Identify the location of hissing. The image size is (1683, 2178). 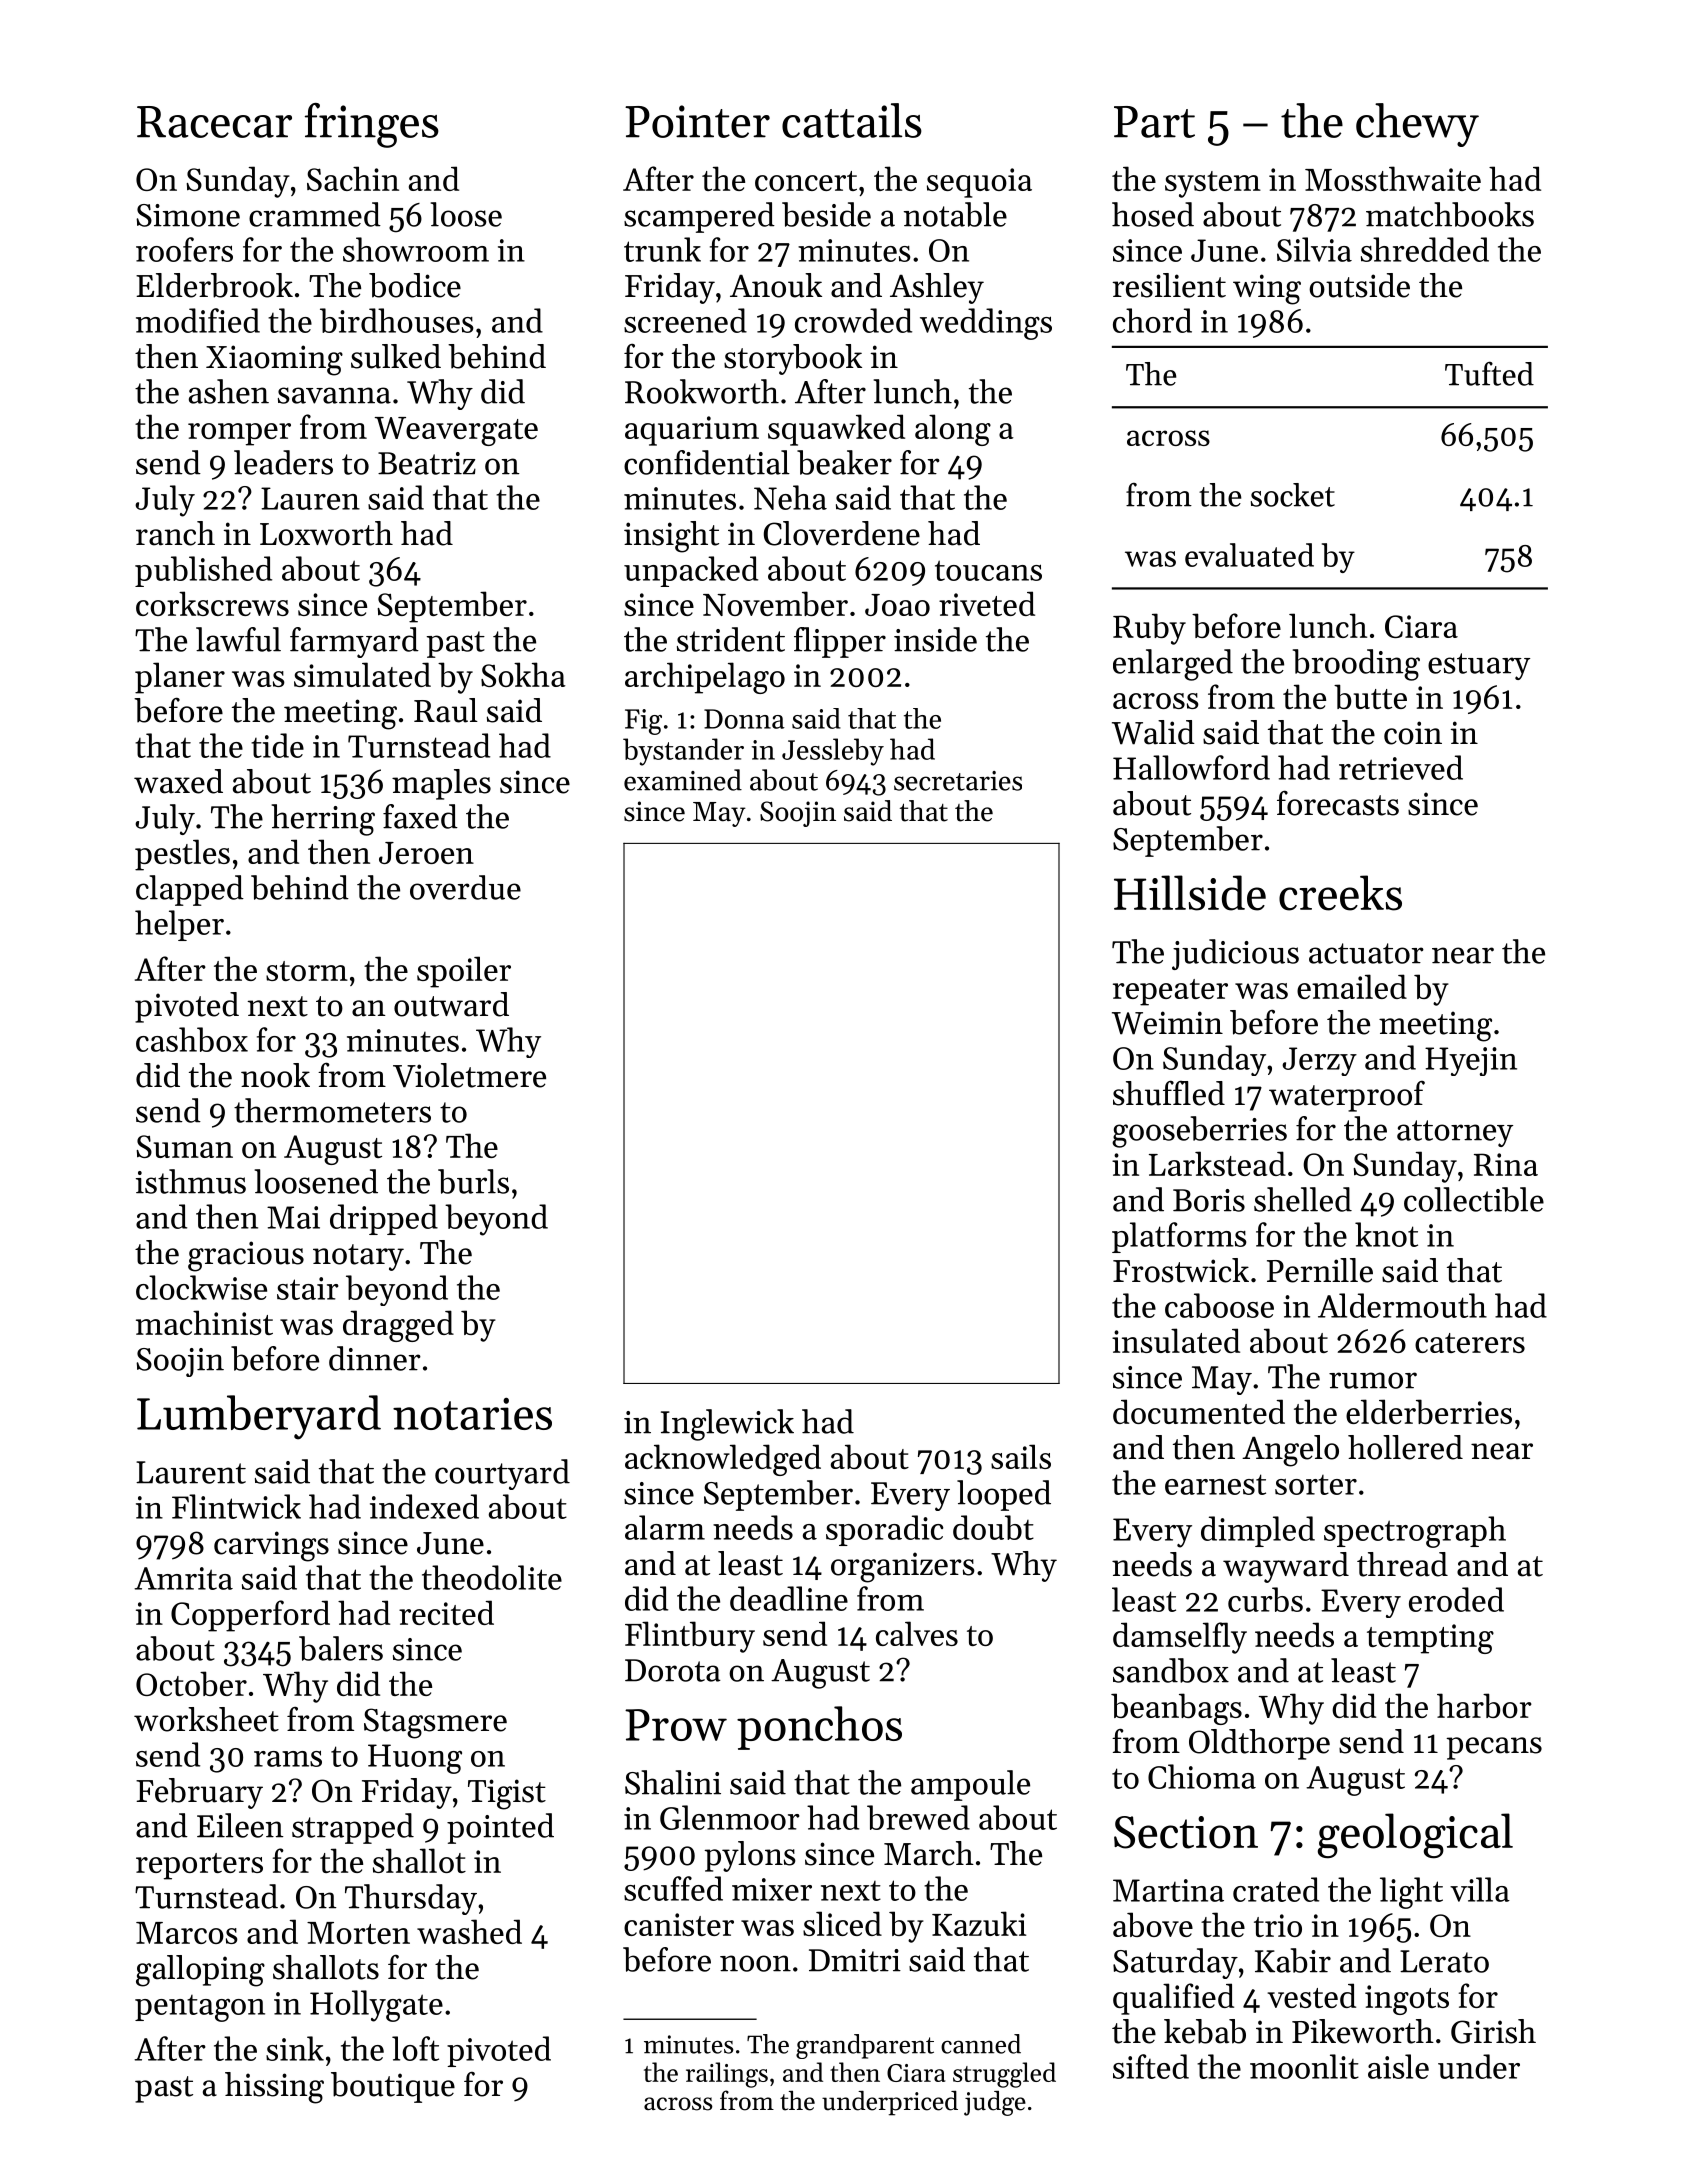
(274, 2088).
